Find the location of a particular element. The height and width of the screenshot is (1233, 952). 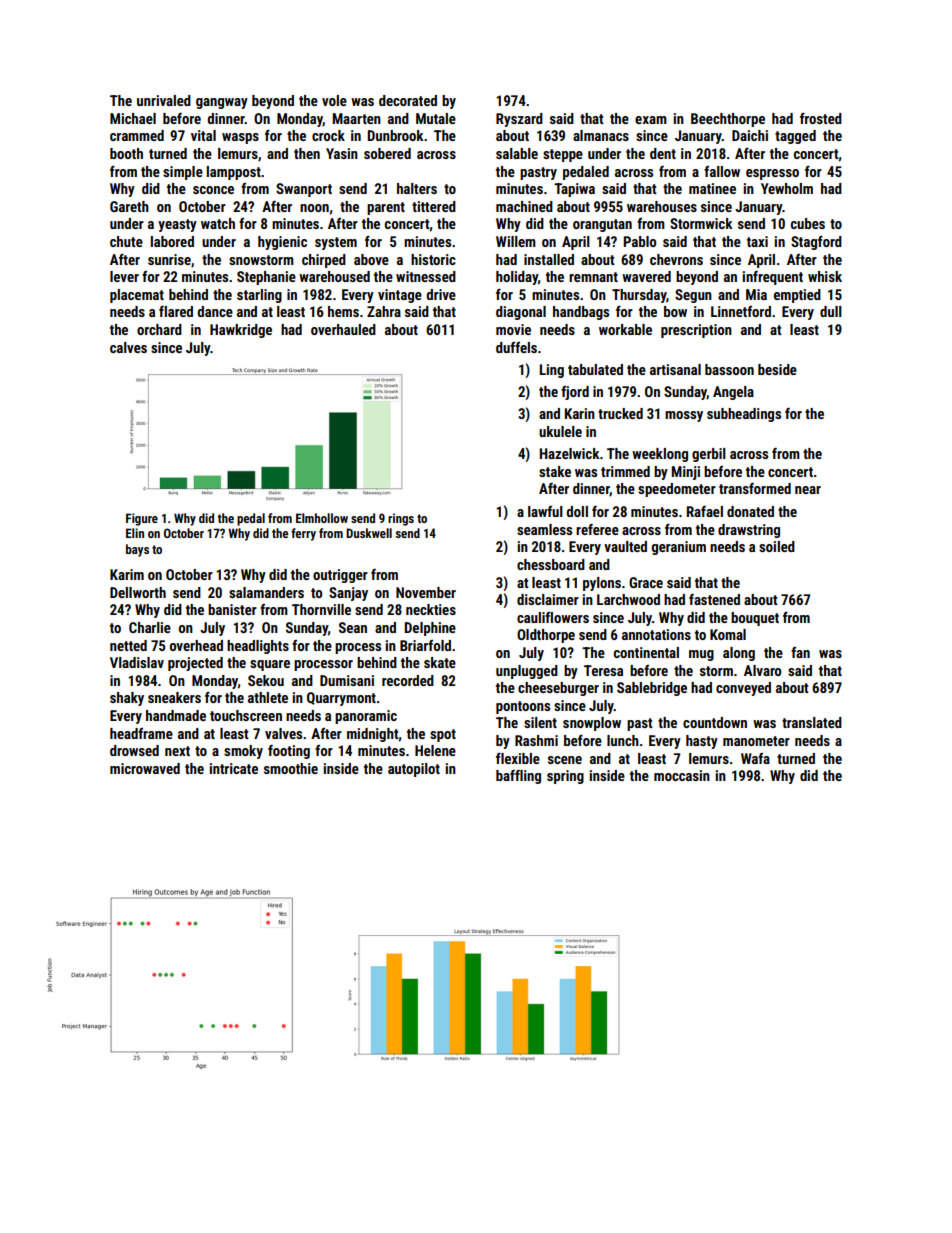

unrivaled is located at coordinates (164, 100).
